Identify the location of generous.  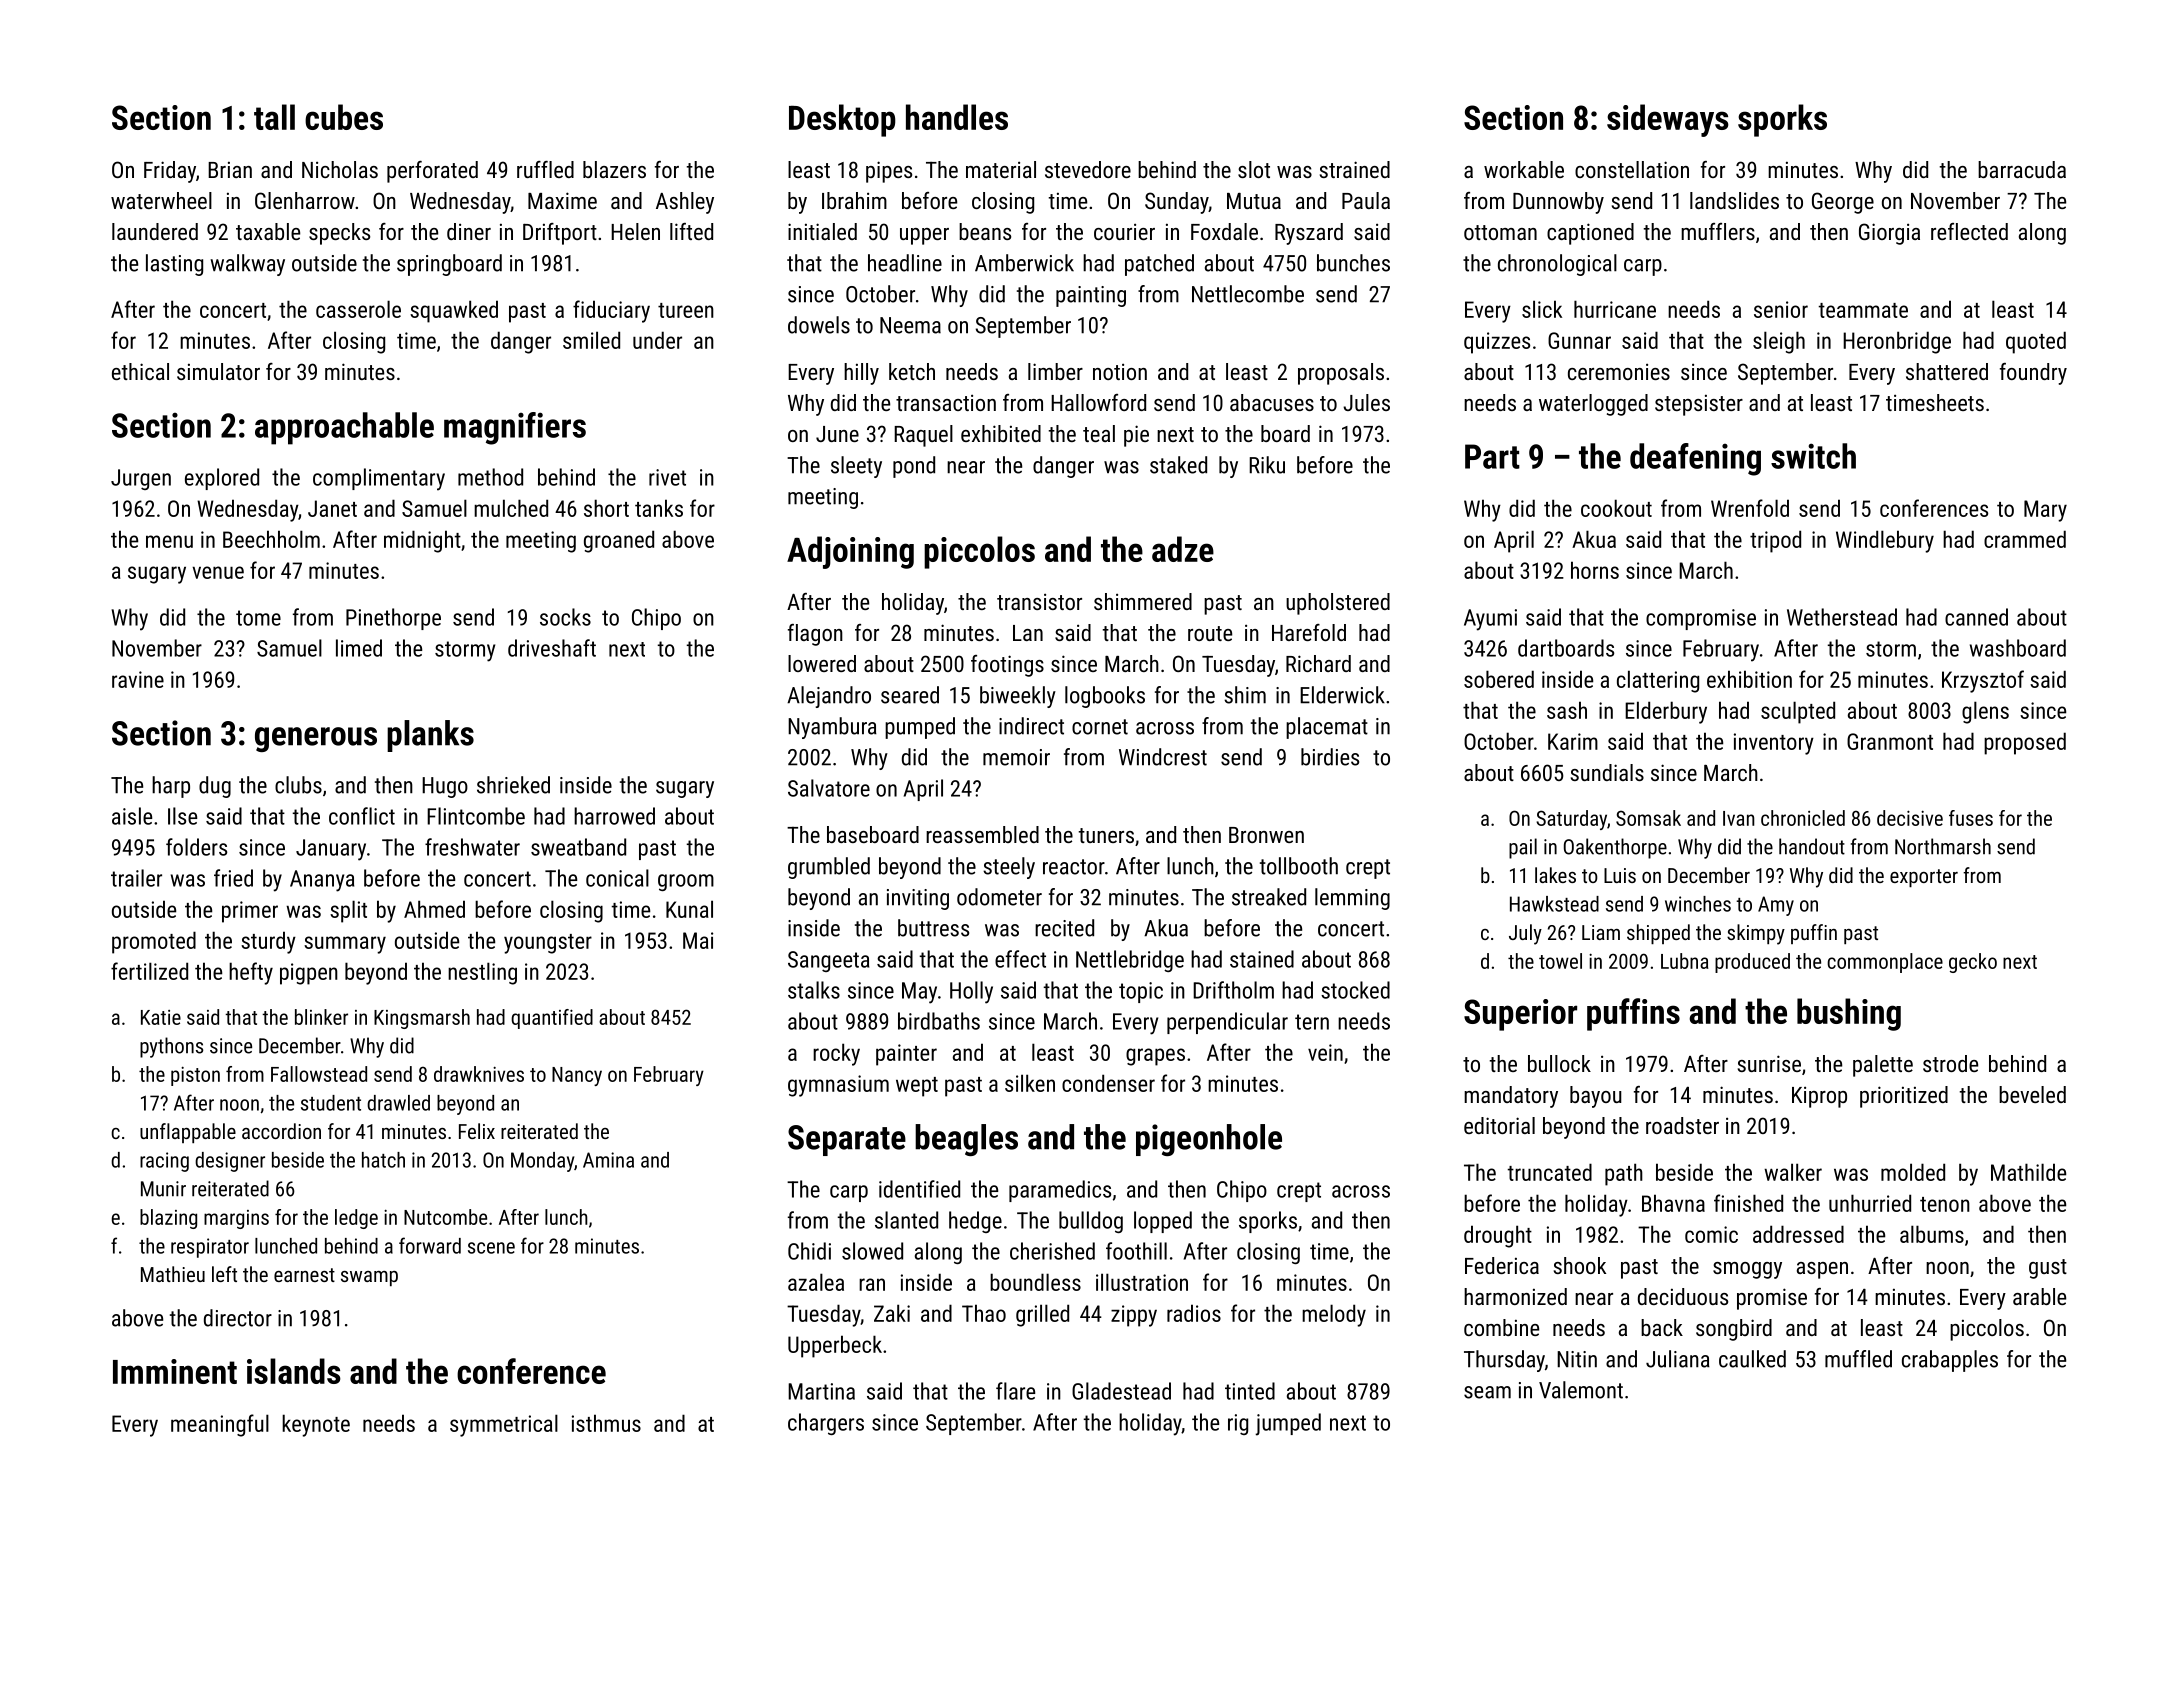
(316, 739).
